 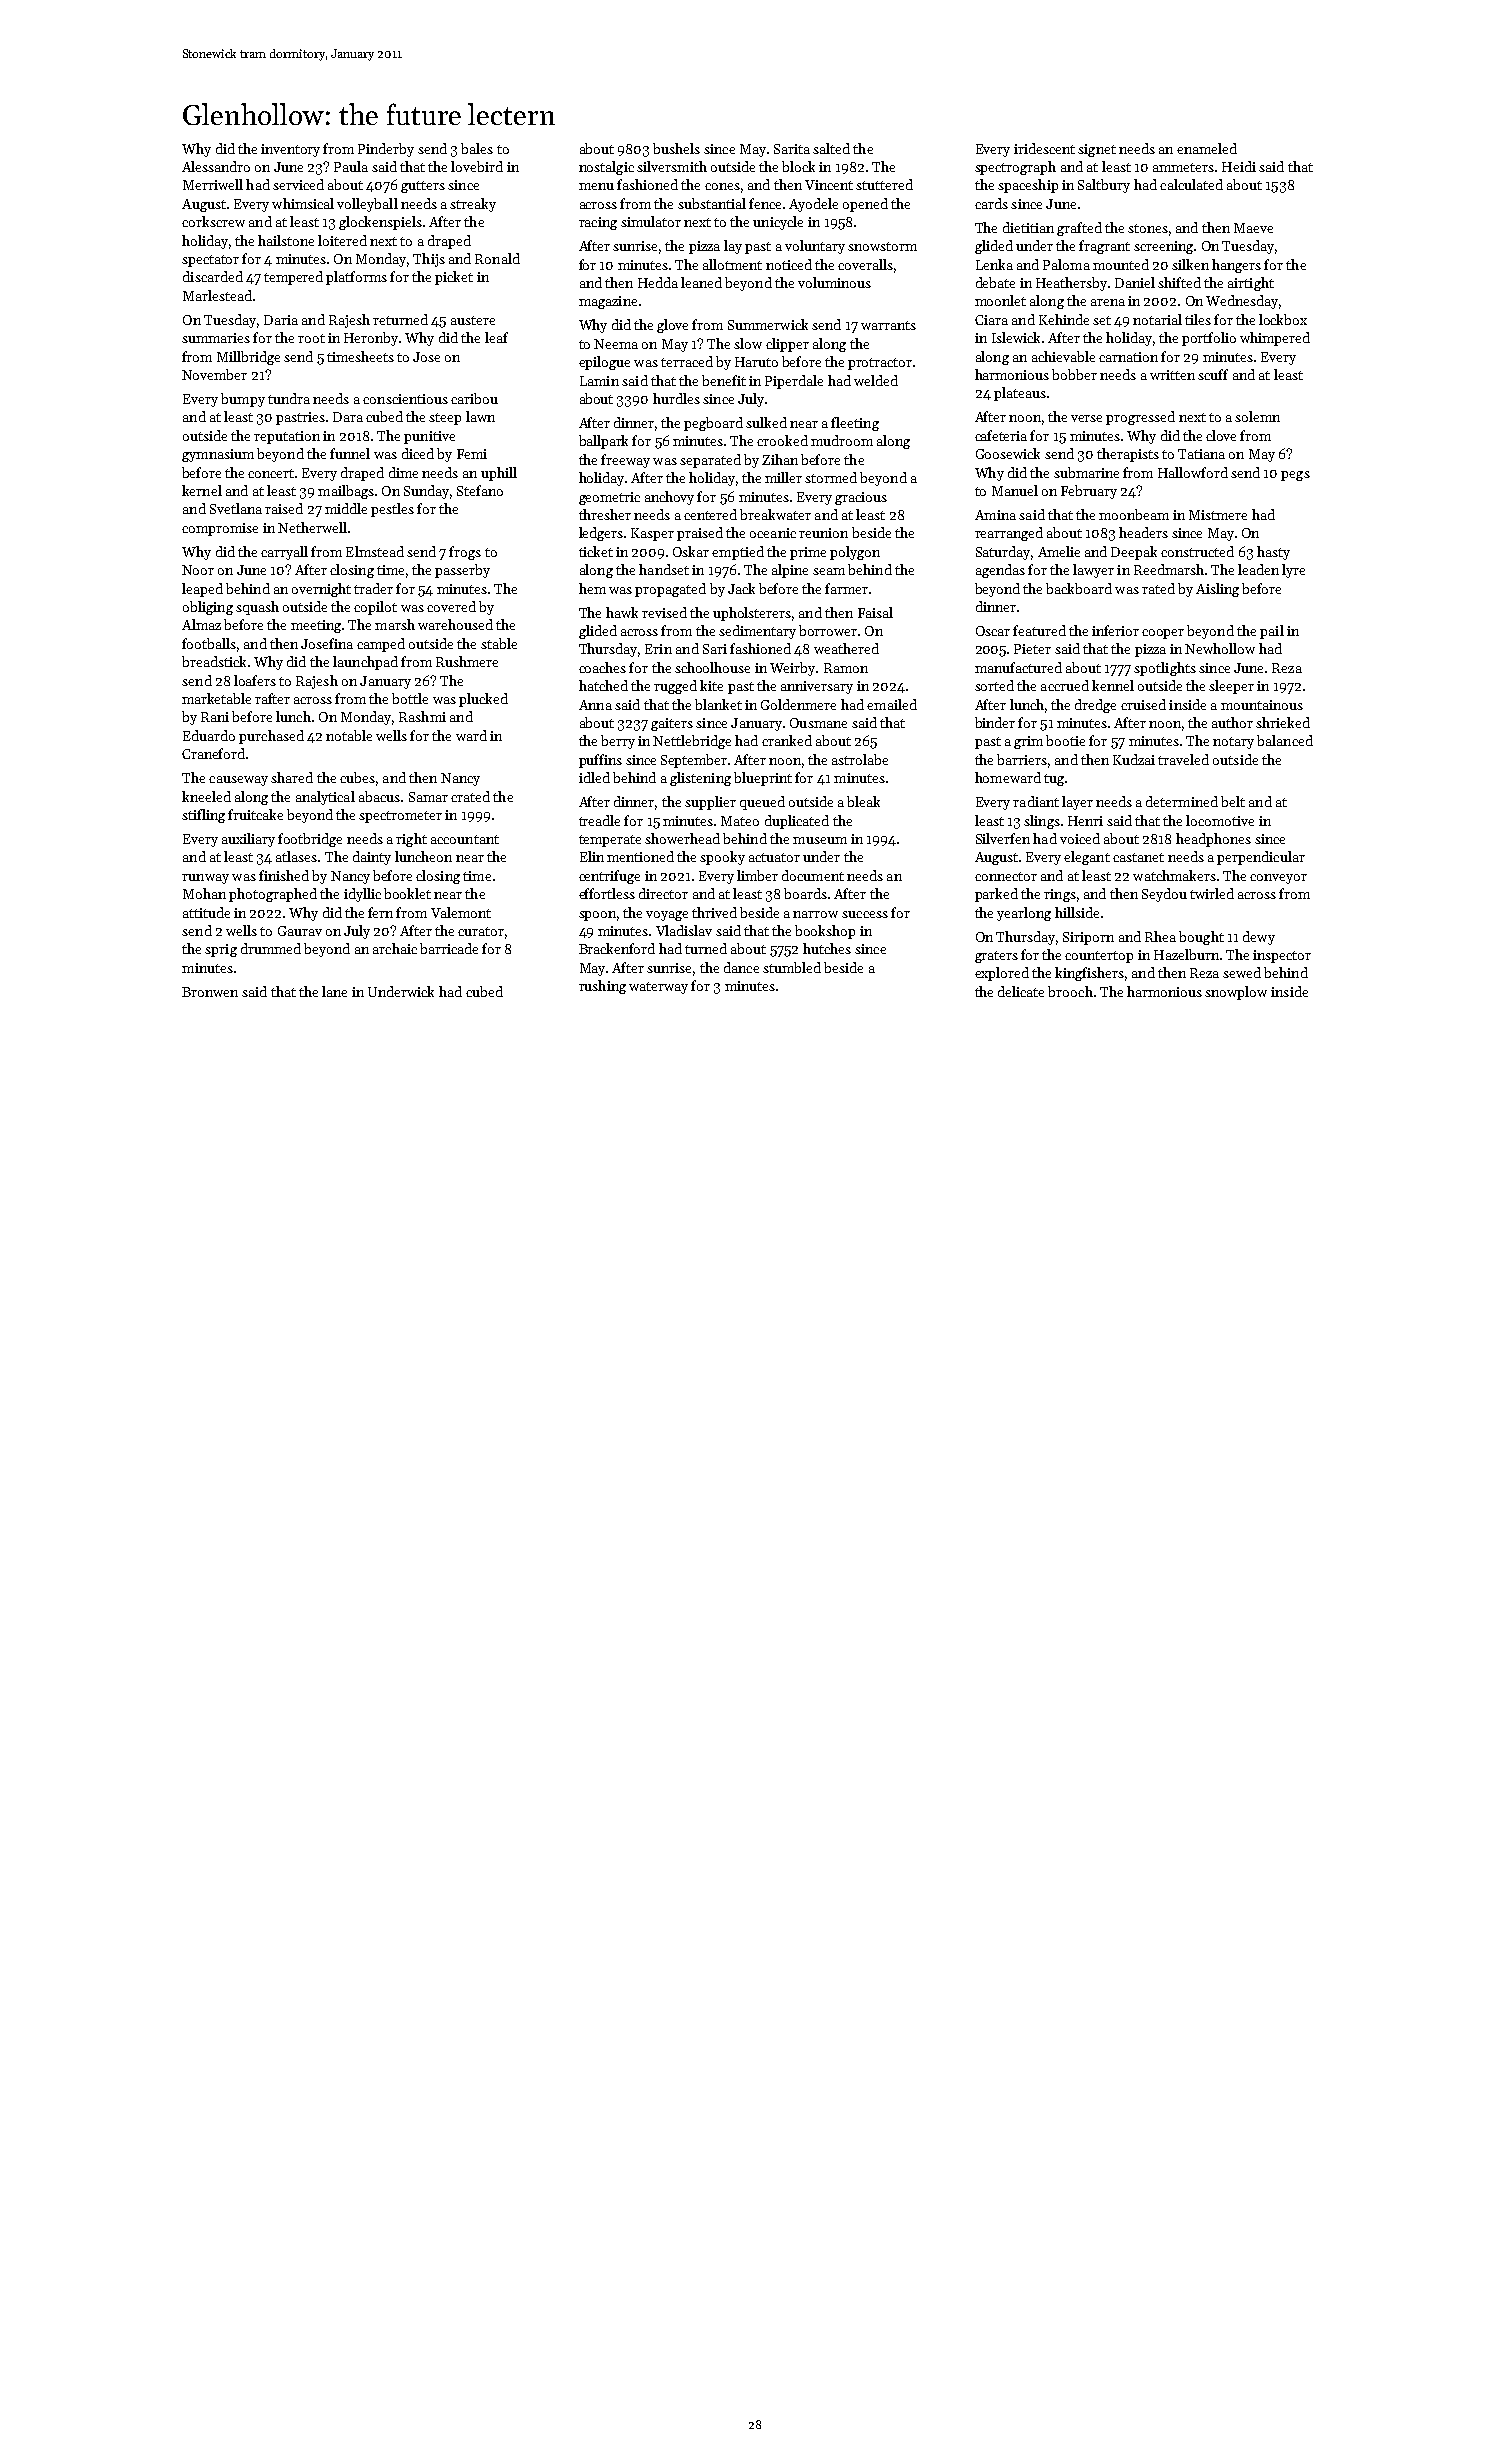 I want to click on cooper, so click(x=1163, y=634).
